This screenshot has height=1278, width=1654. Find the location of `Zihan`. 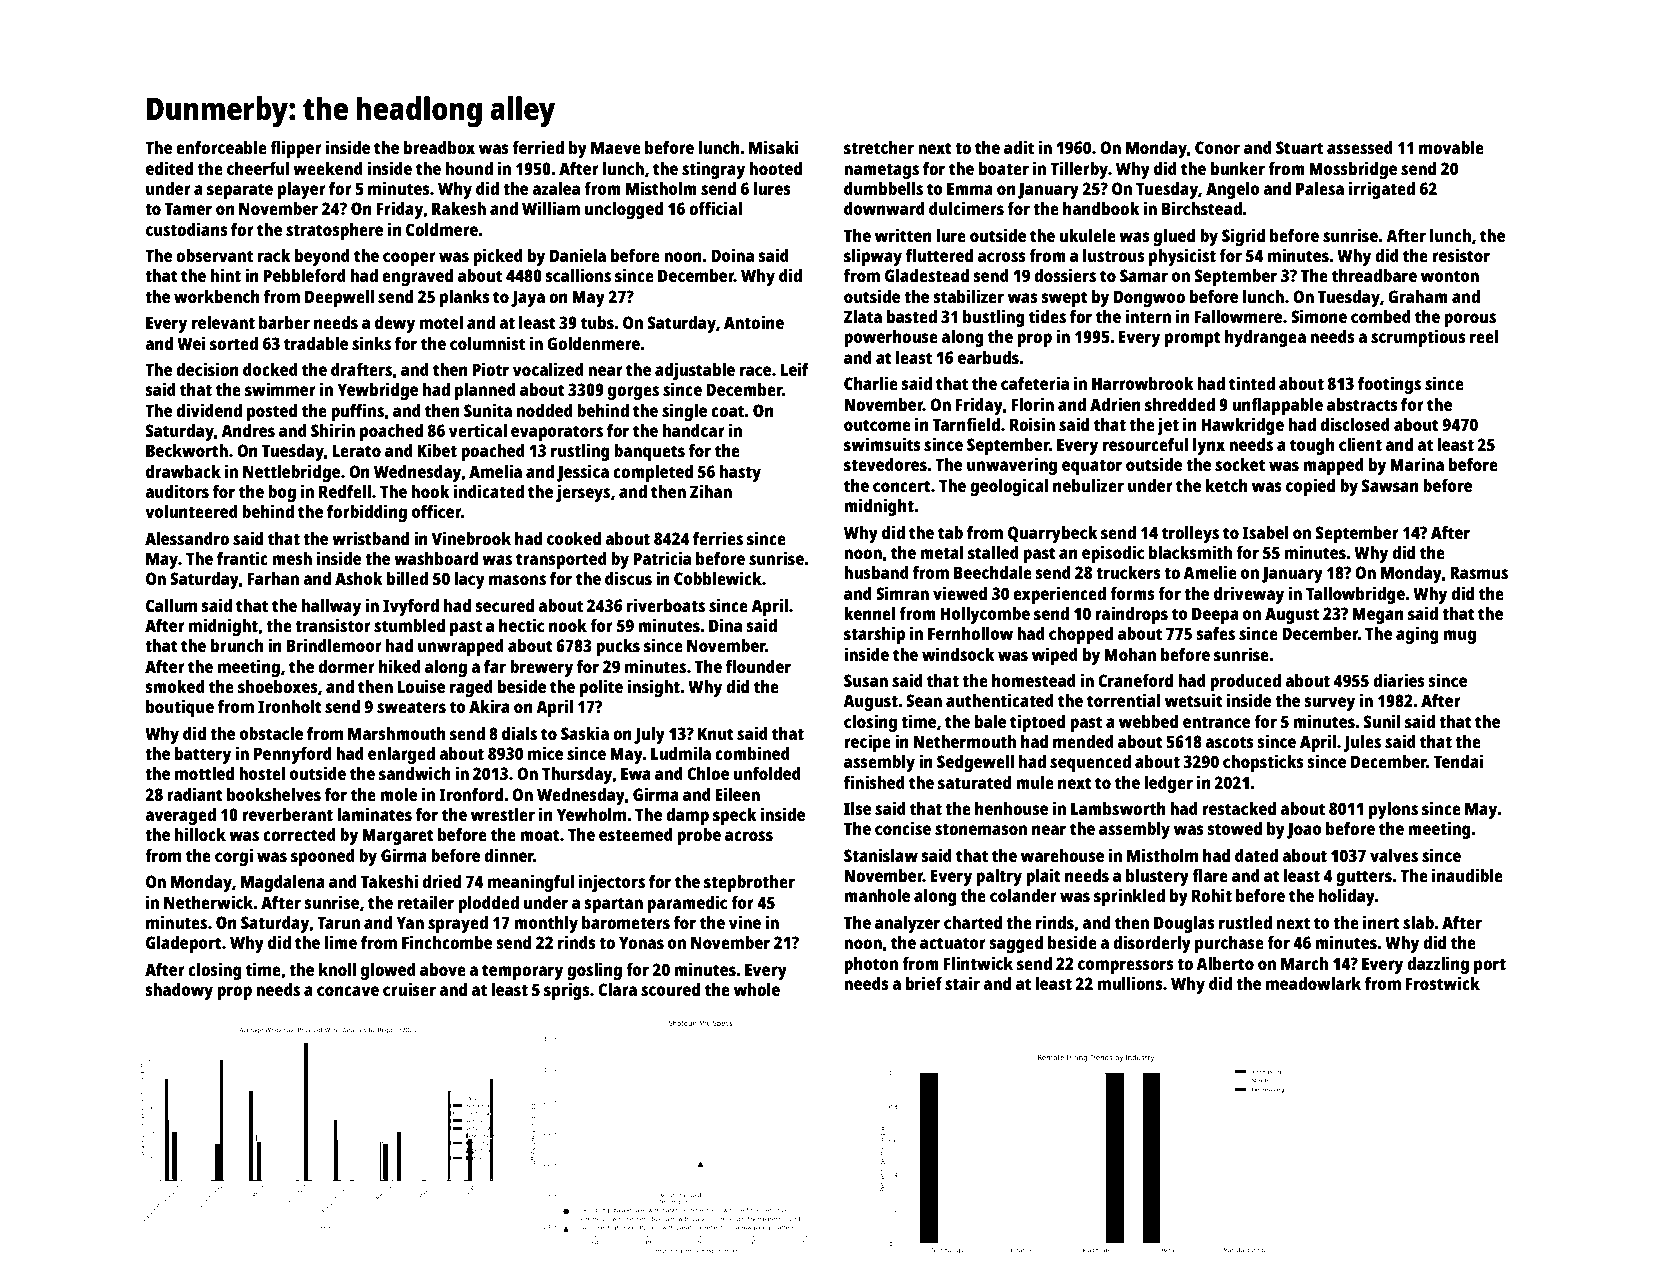

Zihan is located at coordinates (711, 491).
